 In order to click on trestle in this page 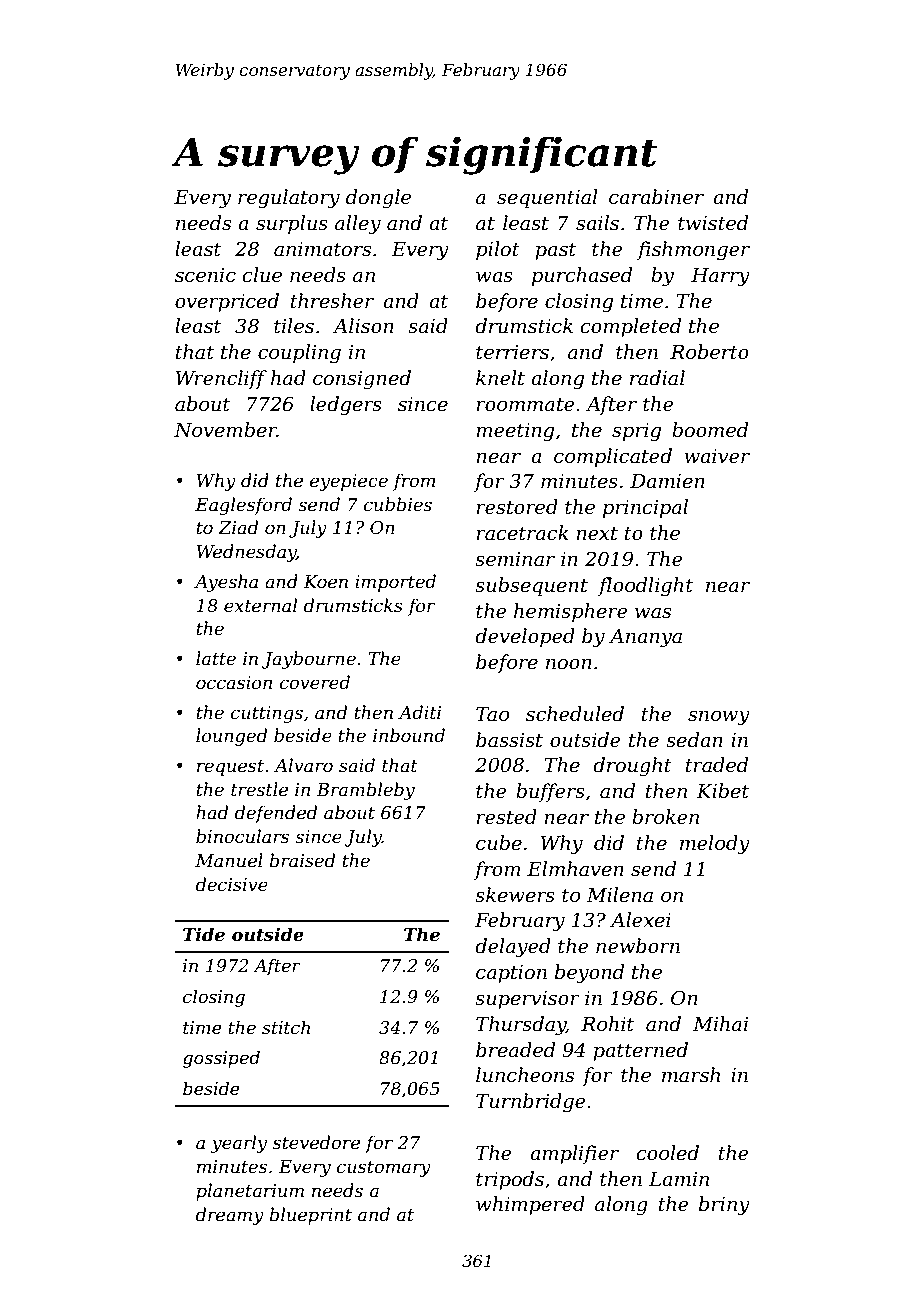, I will do `click(259, 789)`.
